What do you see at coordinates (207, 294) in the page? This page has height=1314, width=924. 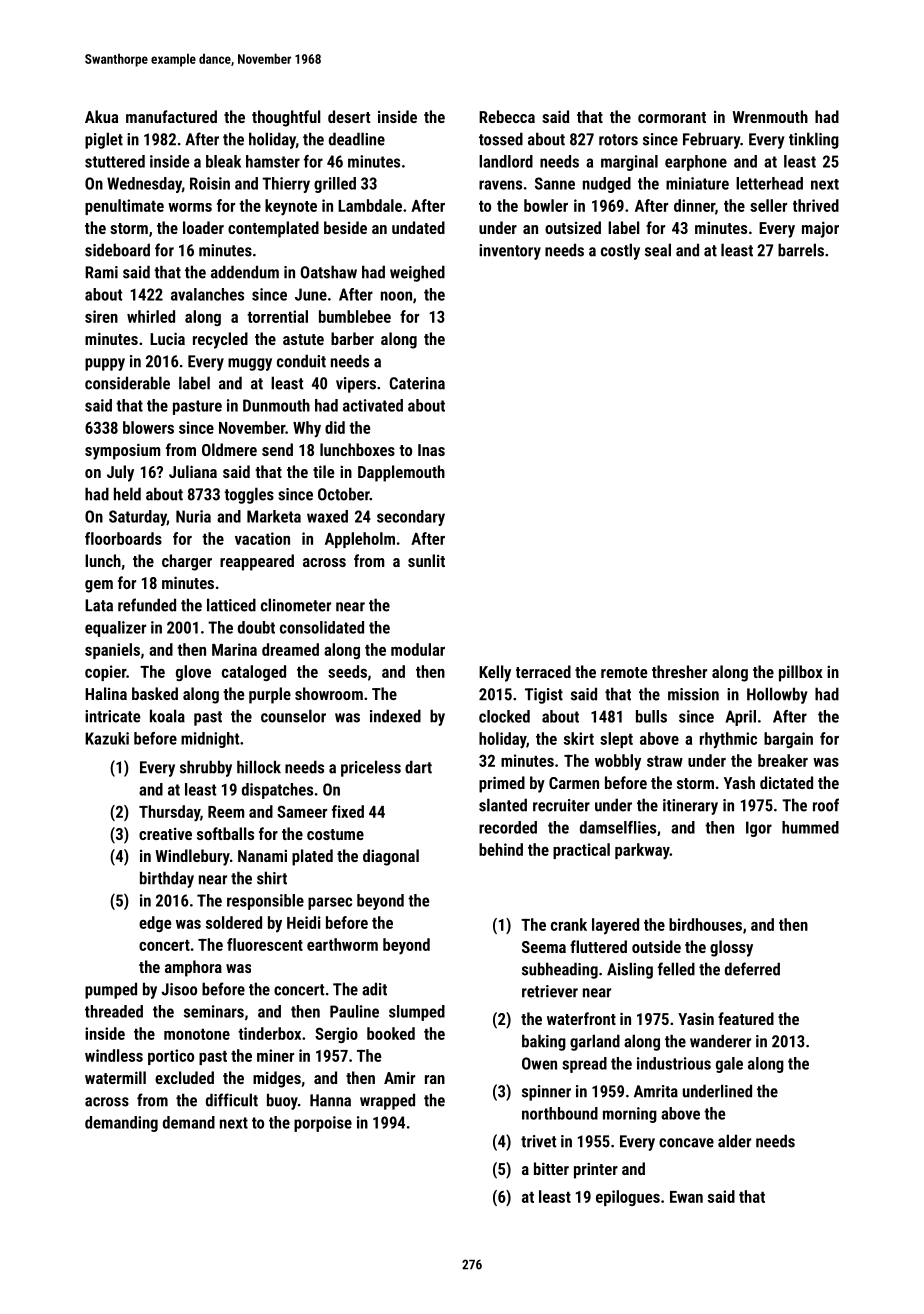 I see `avalanches` at bounding box center [207, 294].
